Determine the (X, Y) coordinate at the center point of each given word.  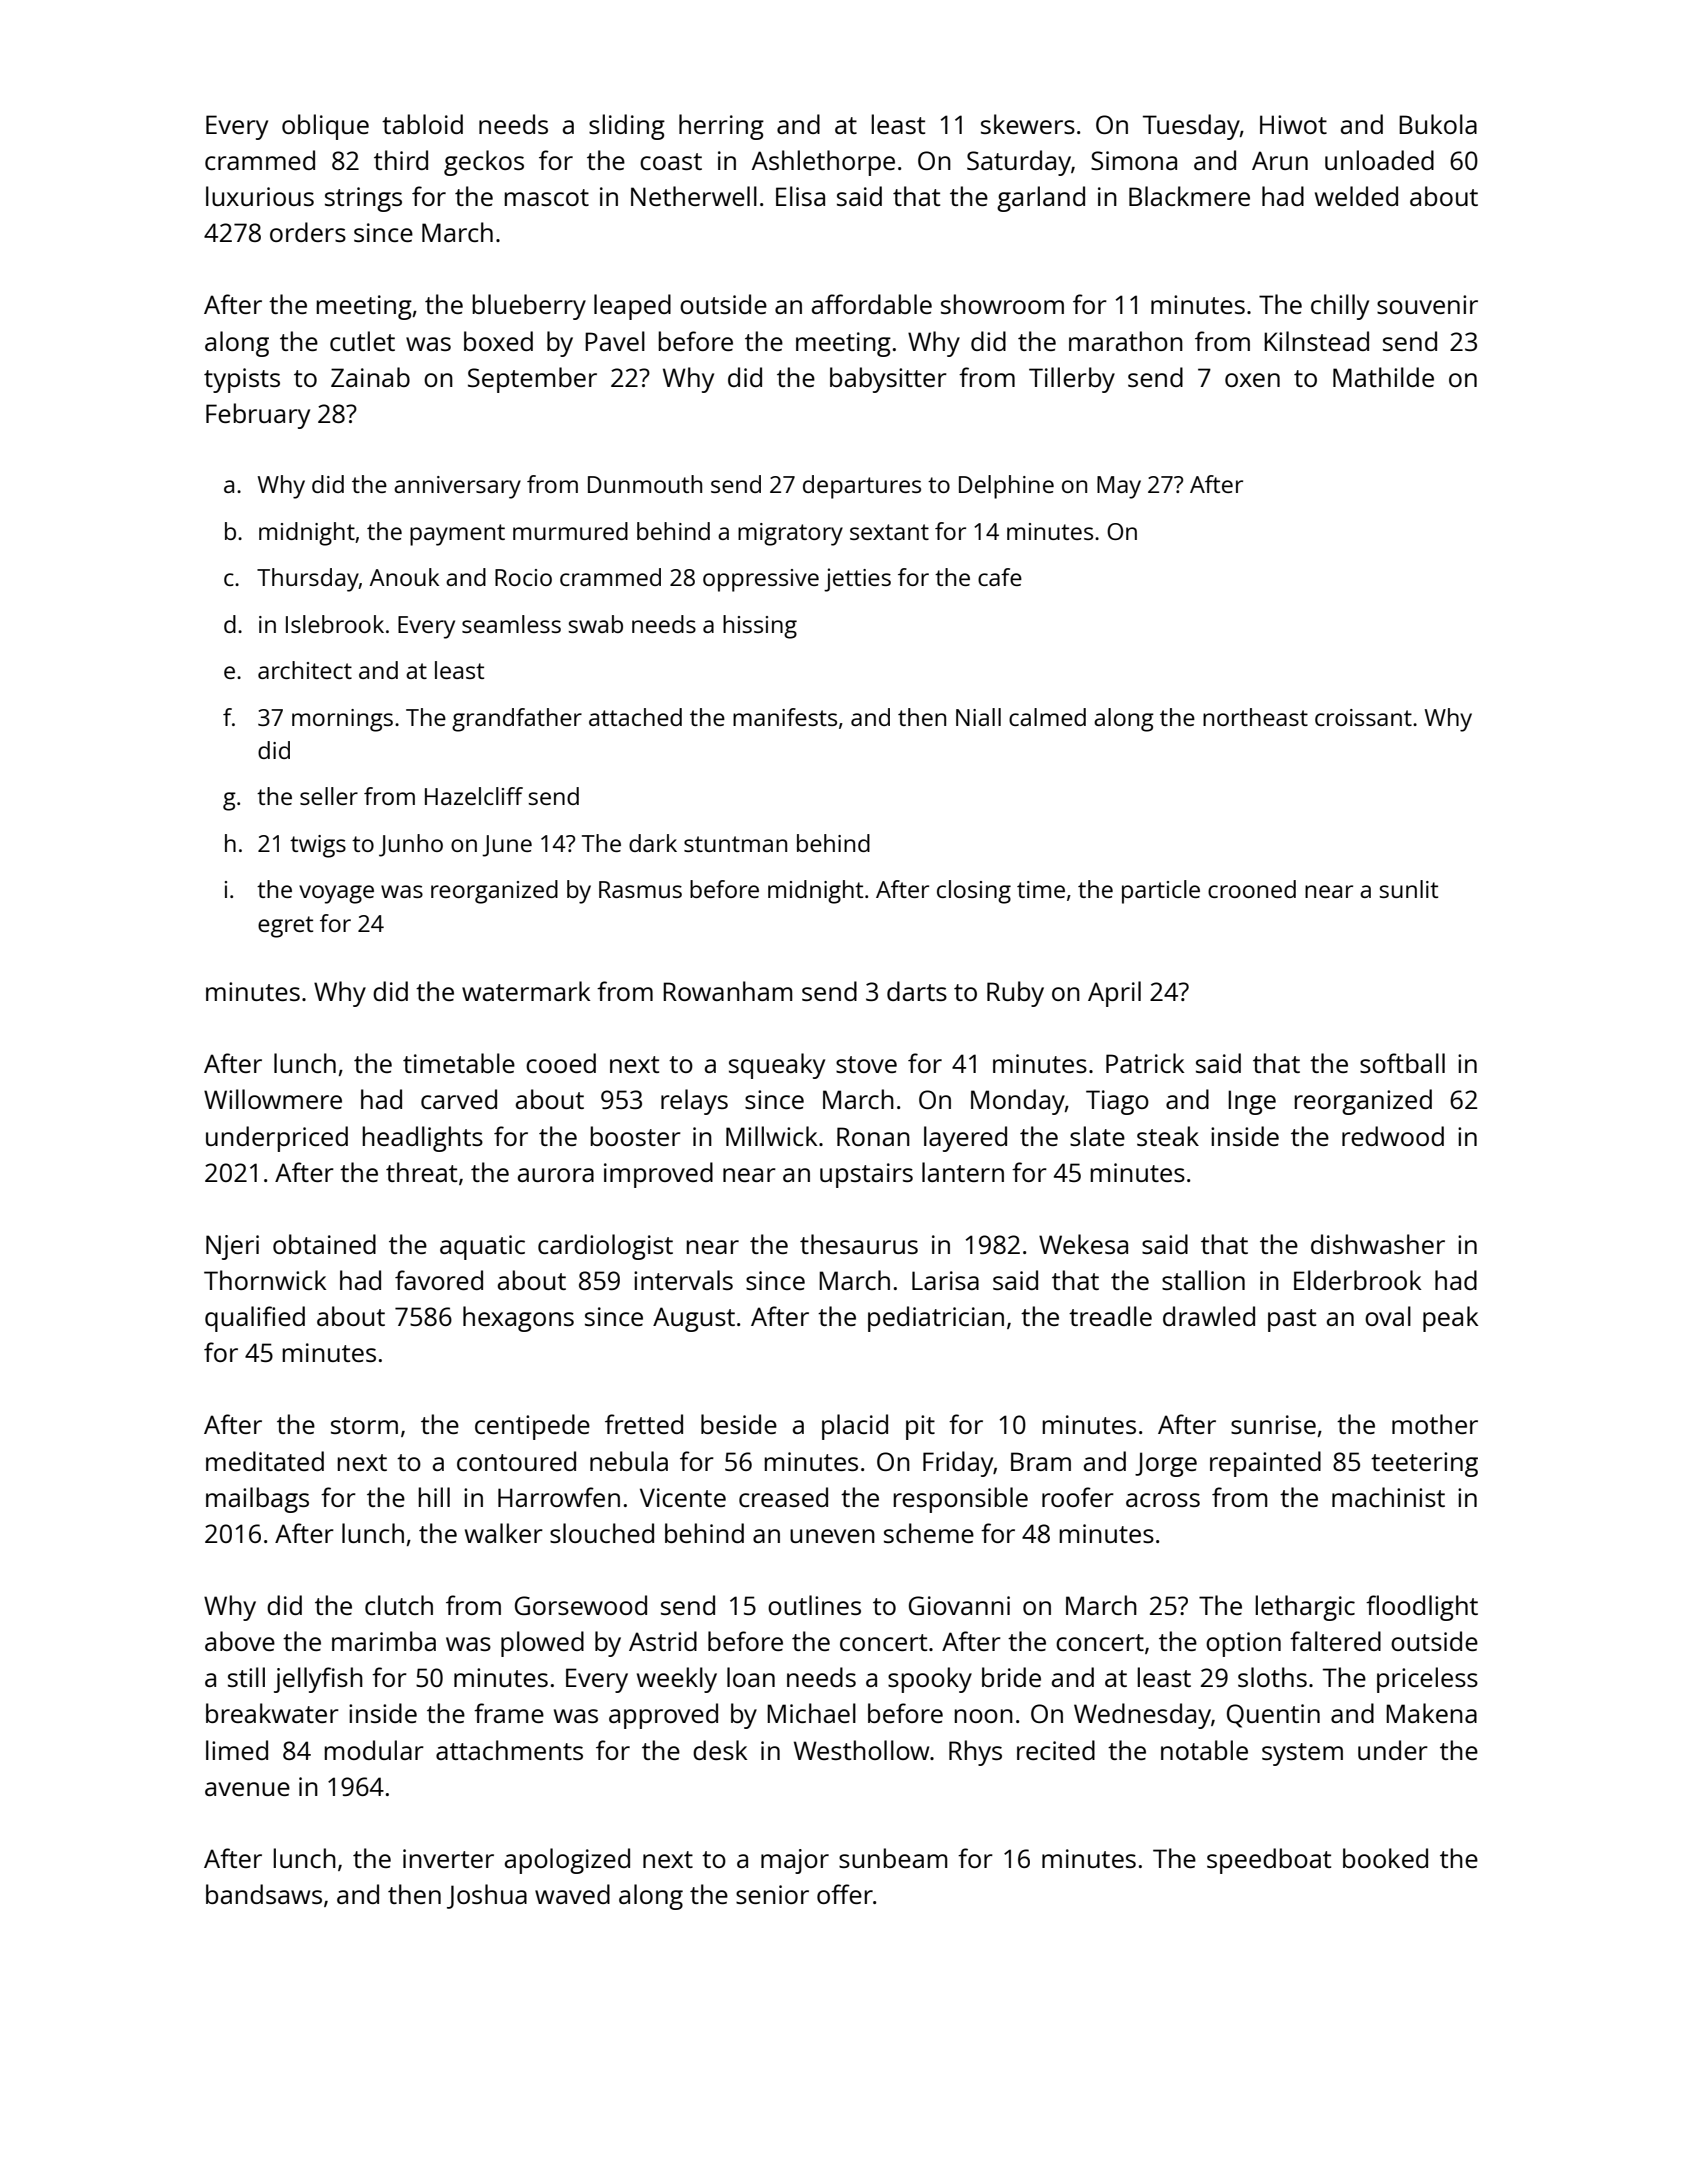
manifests (785, 717)
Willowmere (273, 1099)
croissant (1363, 717)
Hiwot (1293, 124)
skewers (1028, 124)
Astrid (663, 1641)
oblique (325, 127)
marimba (384, 1641)
